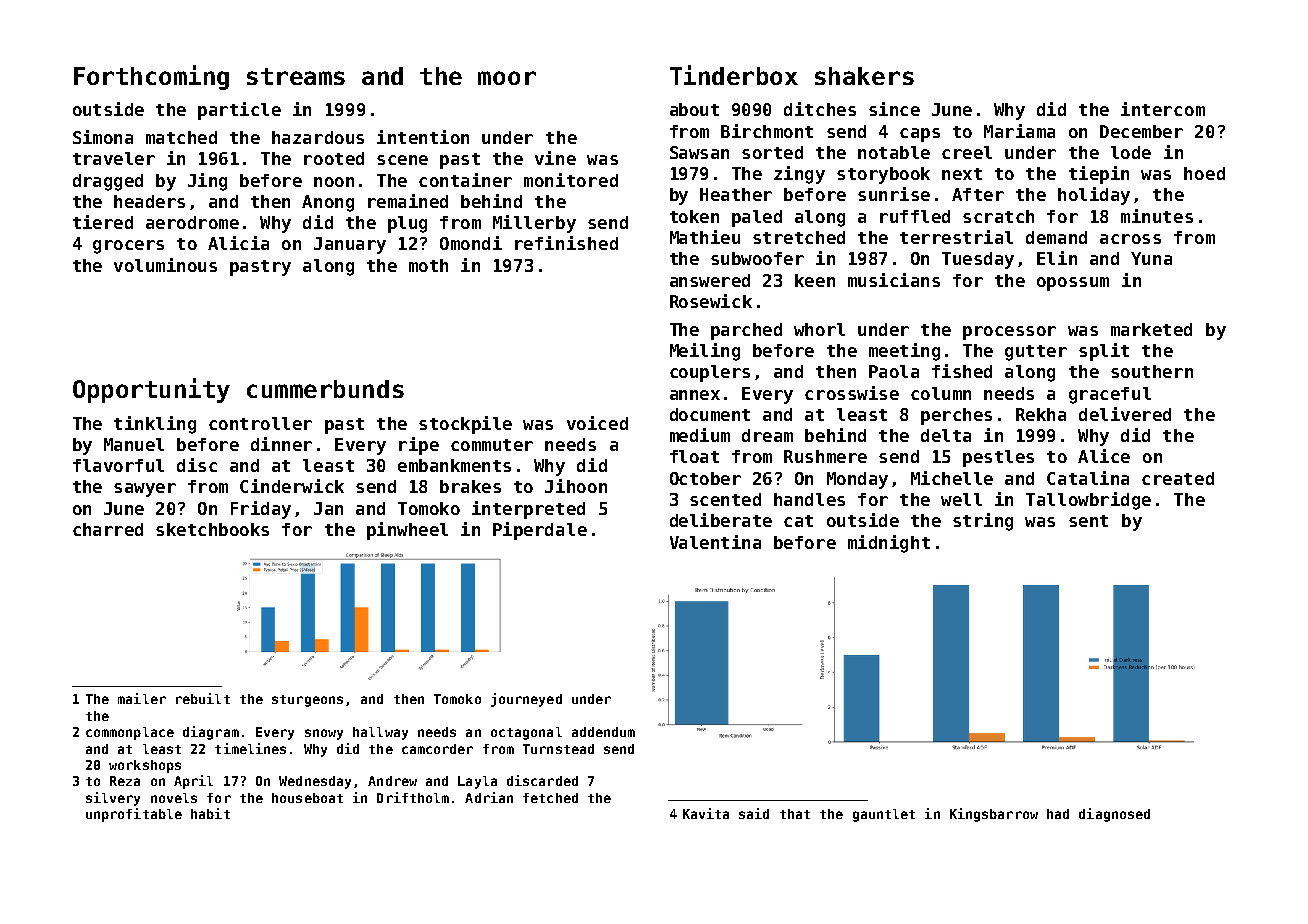 The image size is (1308, 924). Describe the element at coordinates (864, 76) in the screenshot. I see `shakers` at that location.
